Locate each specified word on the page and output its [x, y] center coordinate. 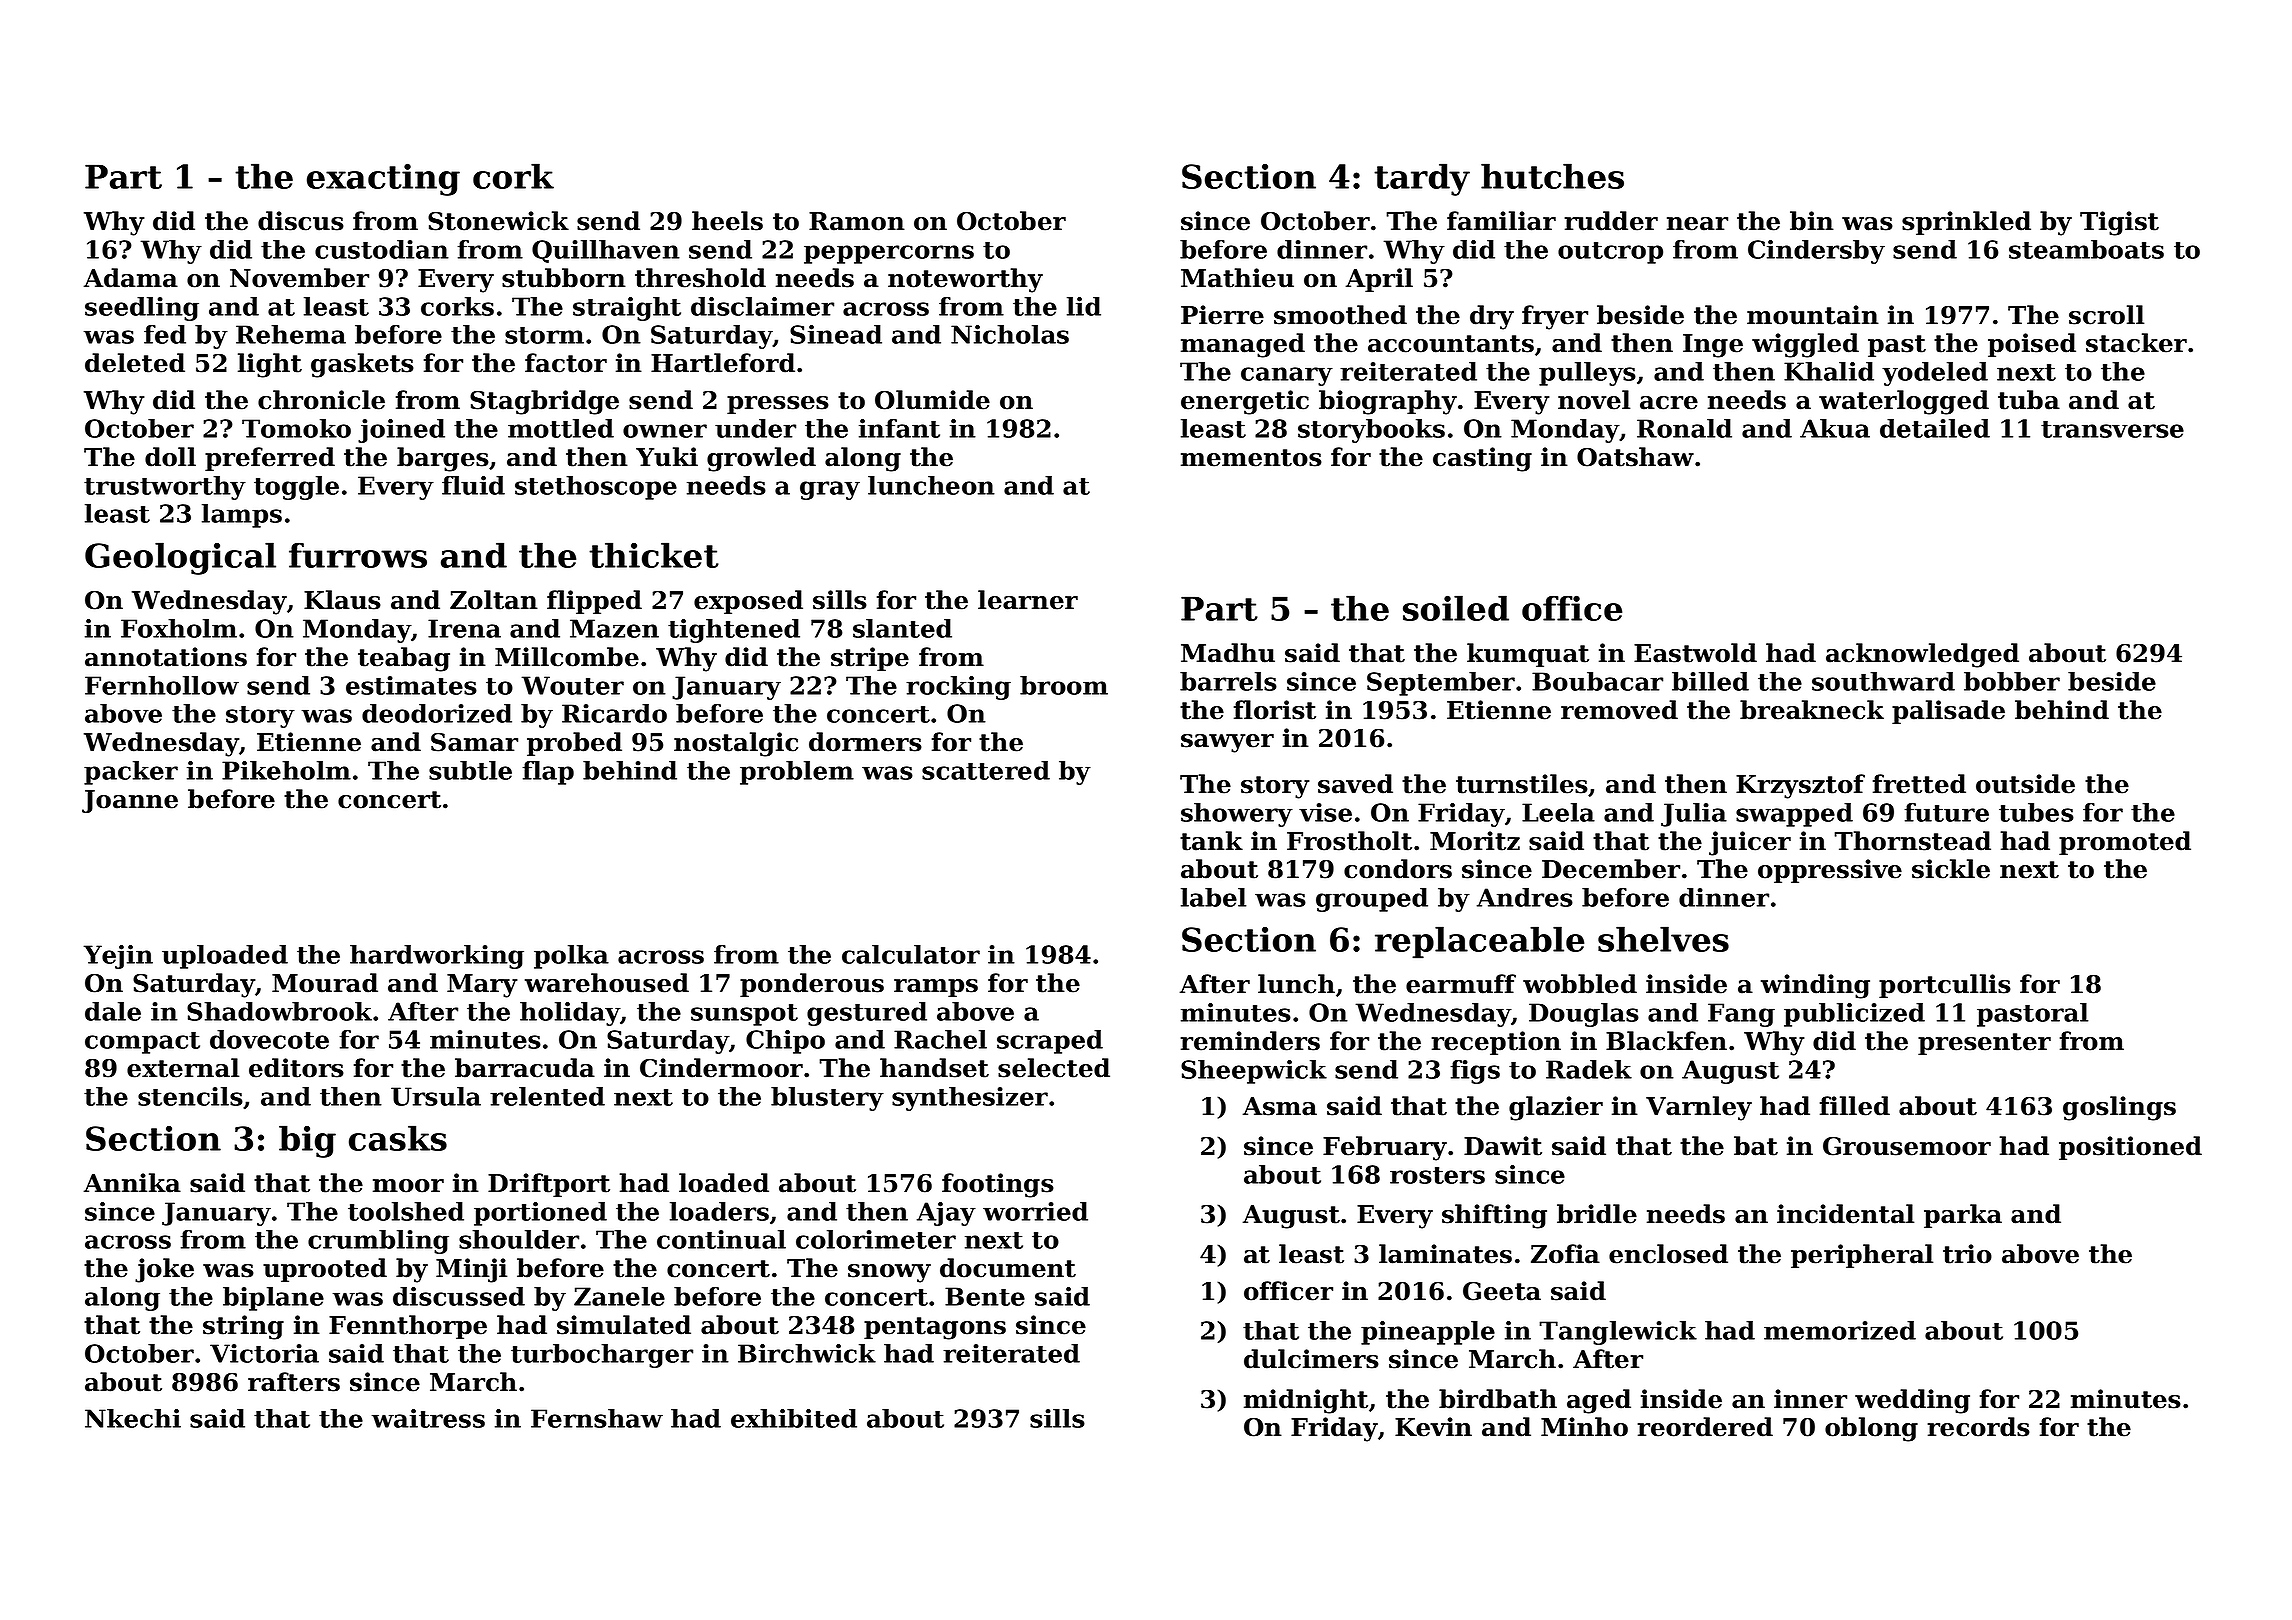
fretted [1919, 784]
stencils [190, 1096]
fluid [473, 485]
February [1385, 1148]
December [1611, 869]
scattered [986, 770]
